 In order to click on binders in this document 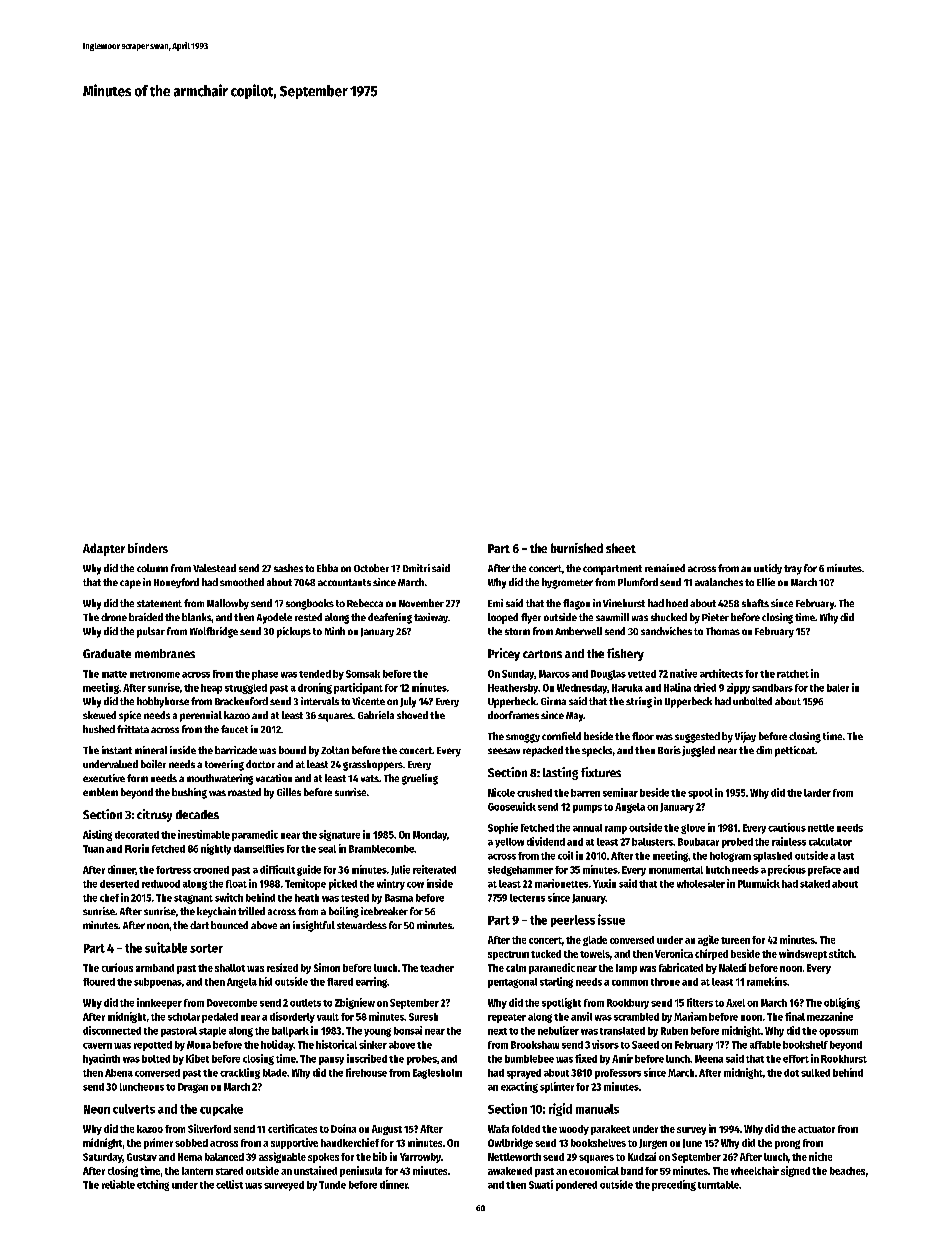, I will do `click(148, 548)`.
